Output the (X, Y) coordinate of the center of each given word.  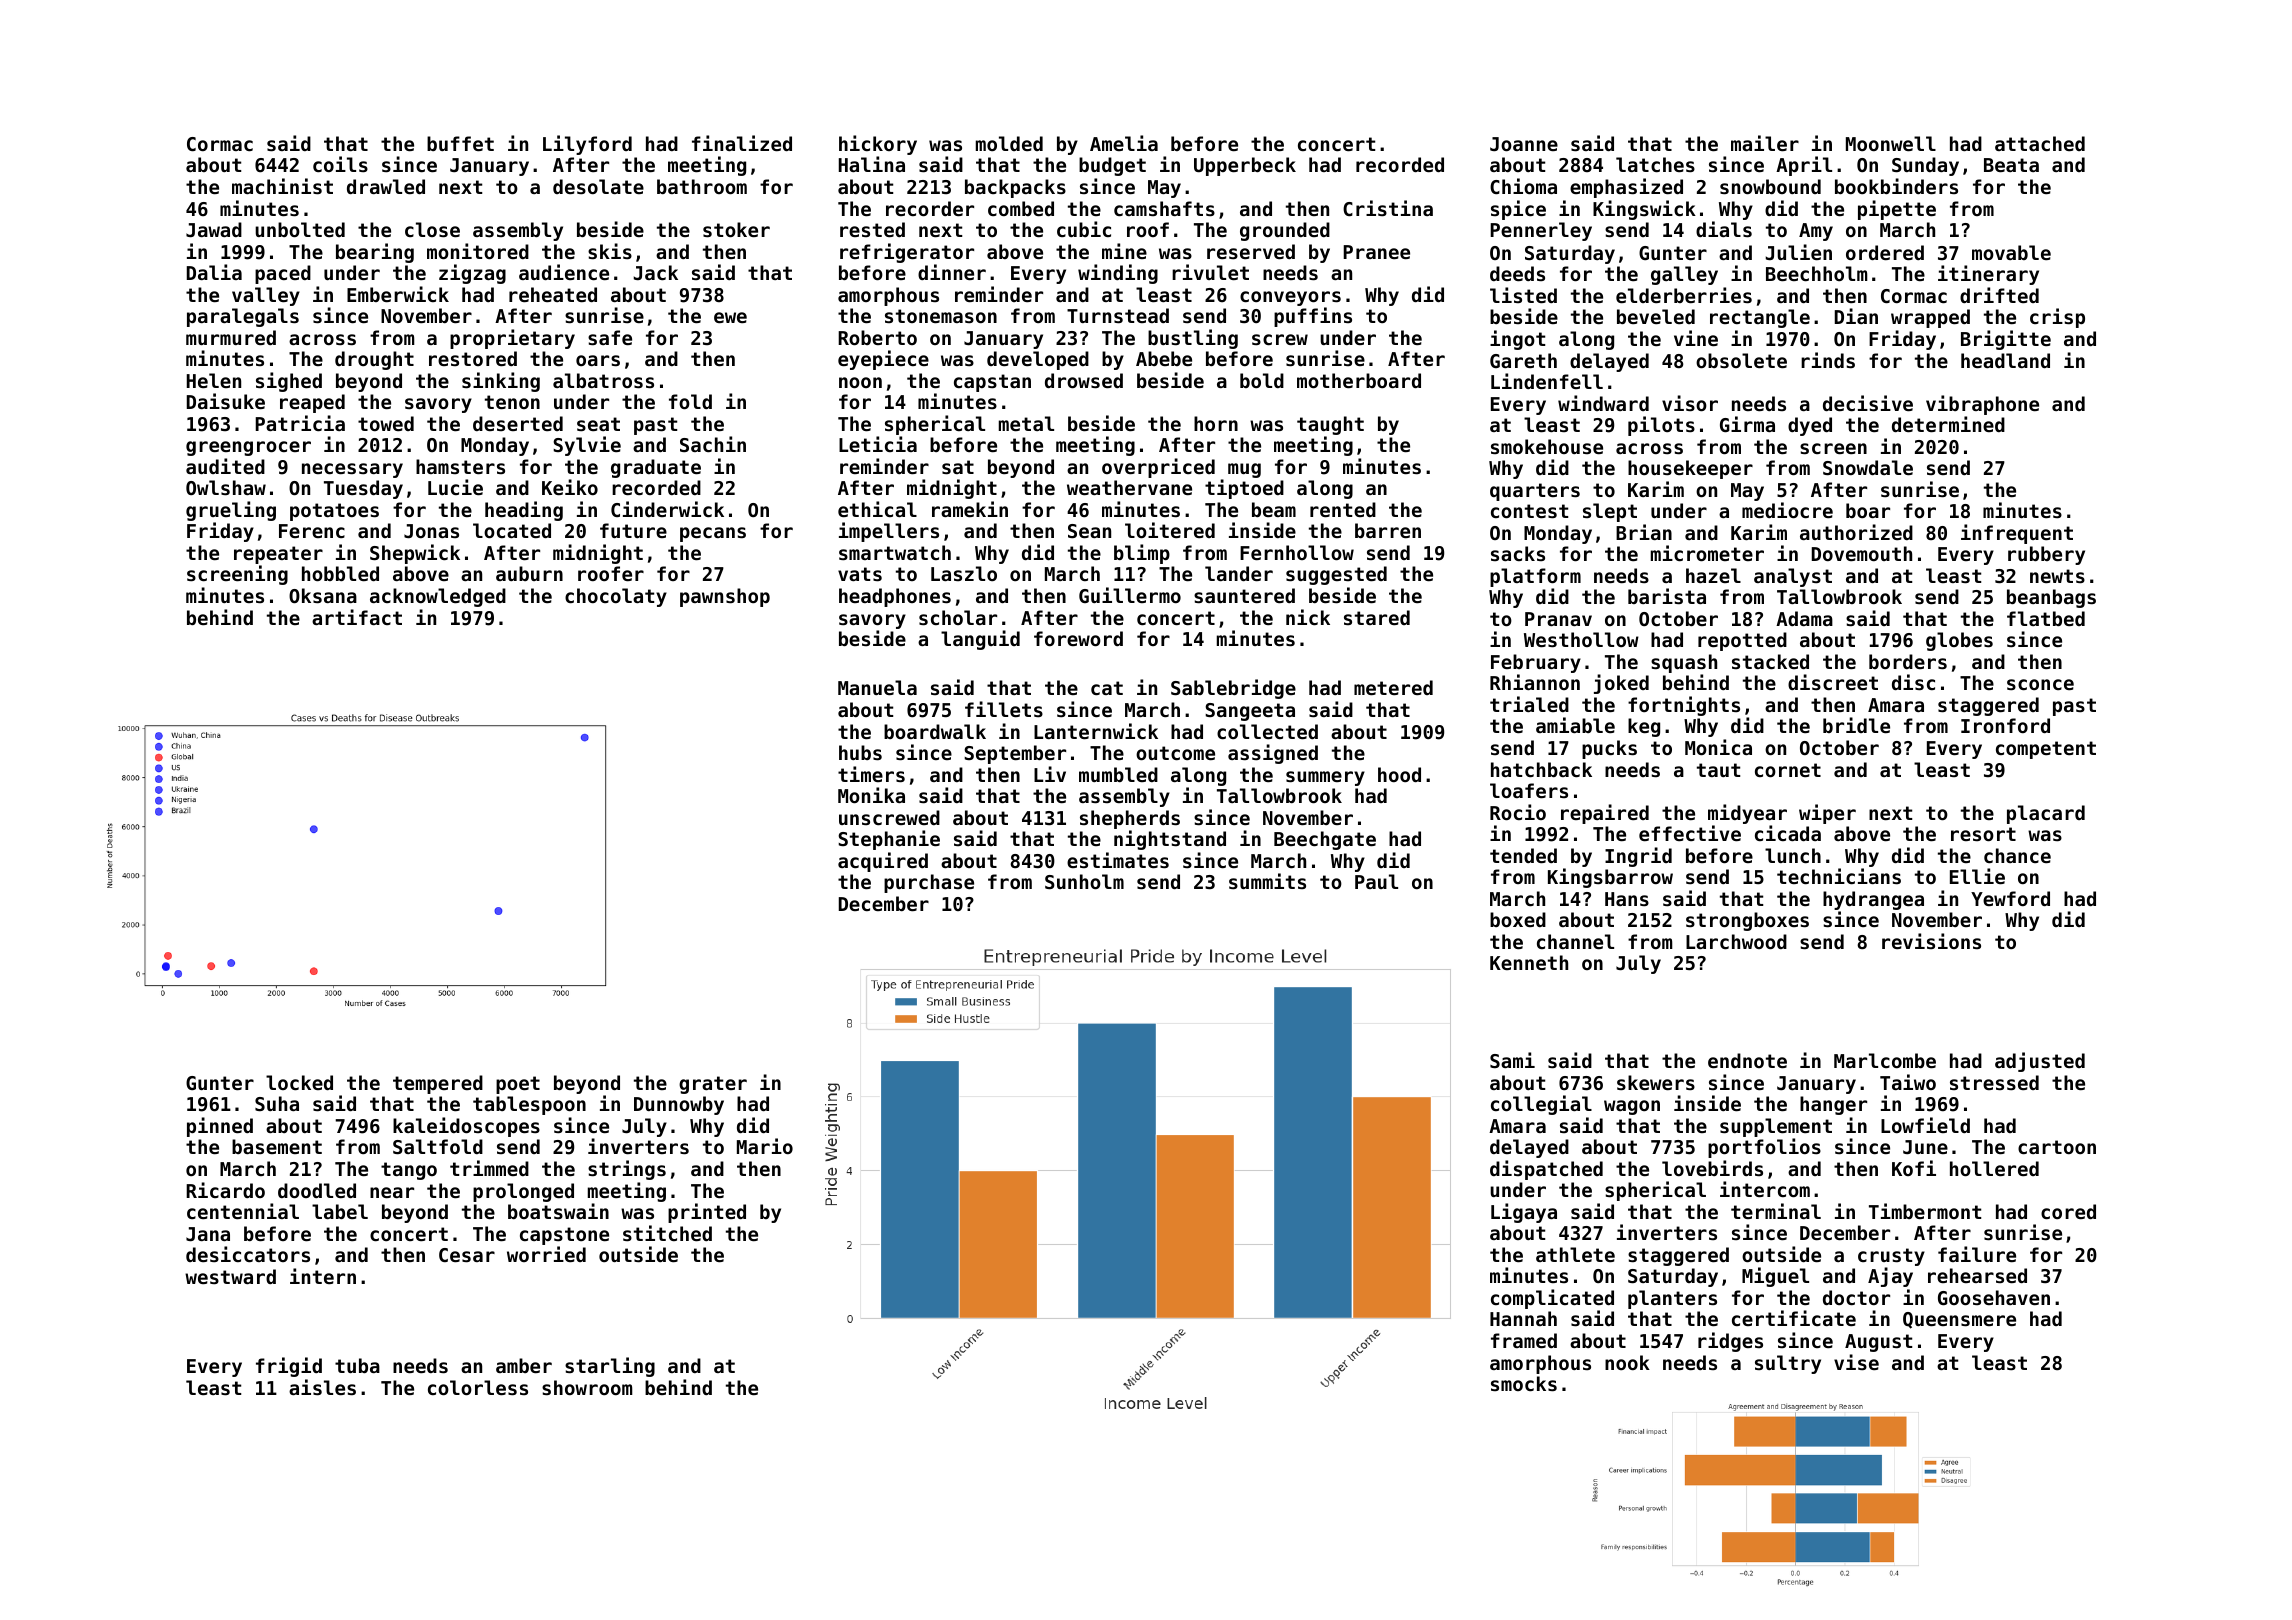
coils (340, 164)
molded (1009, 143)
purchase (929, 883)
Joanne (1524, 144)
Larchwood (1736, 941)
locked (299, 1082)
